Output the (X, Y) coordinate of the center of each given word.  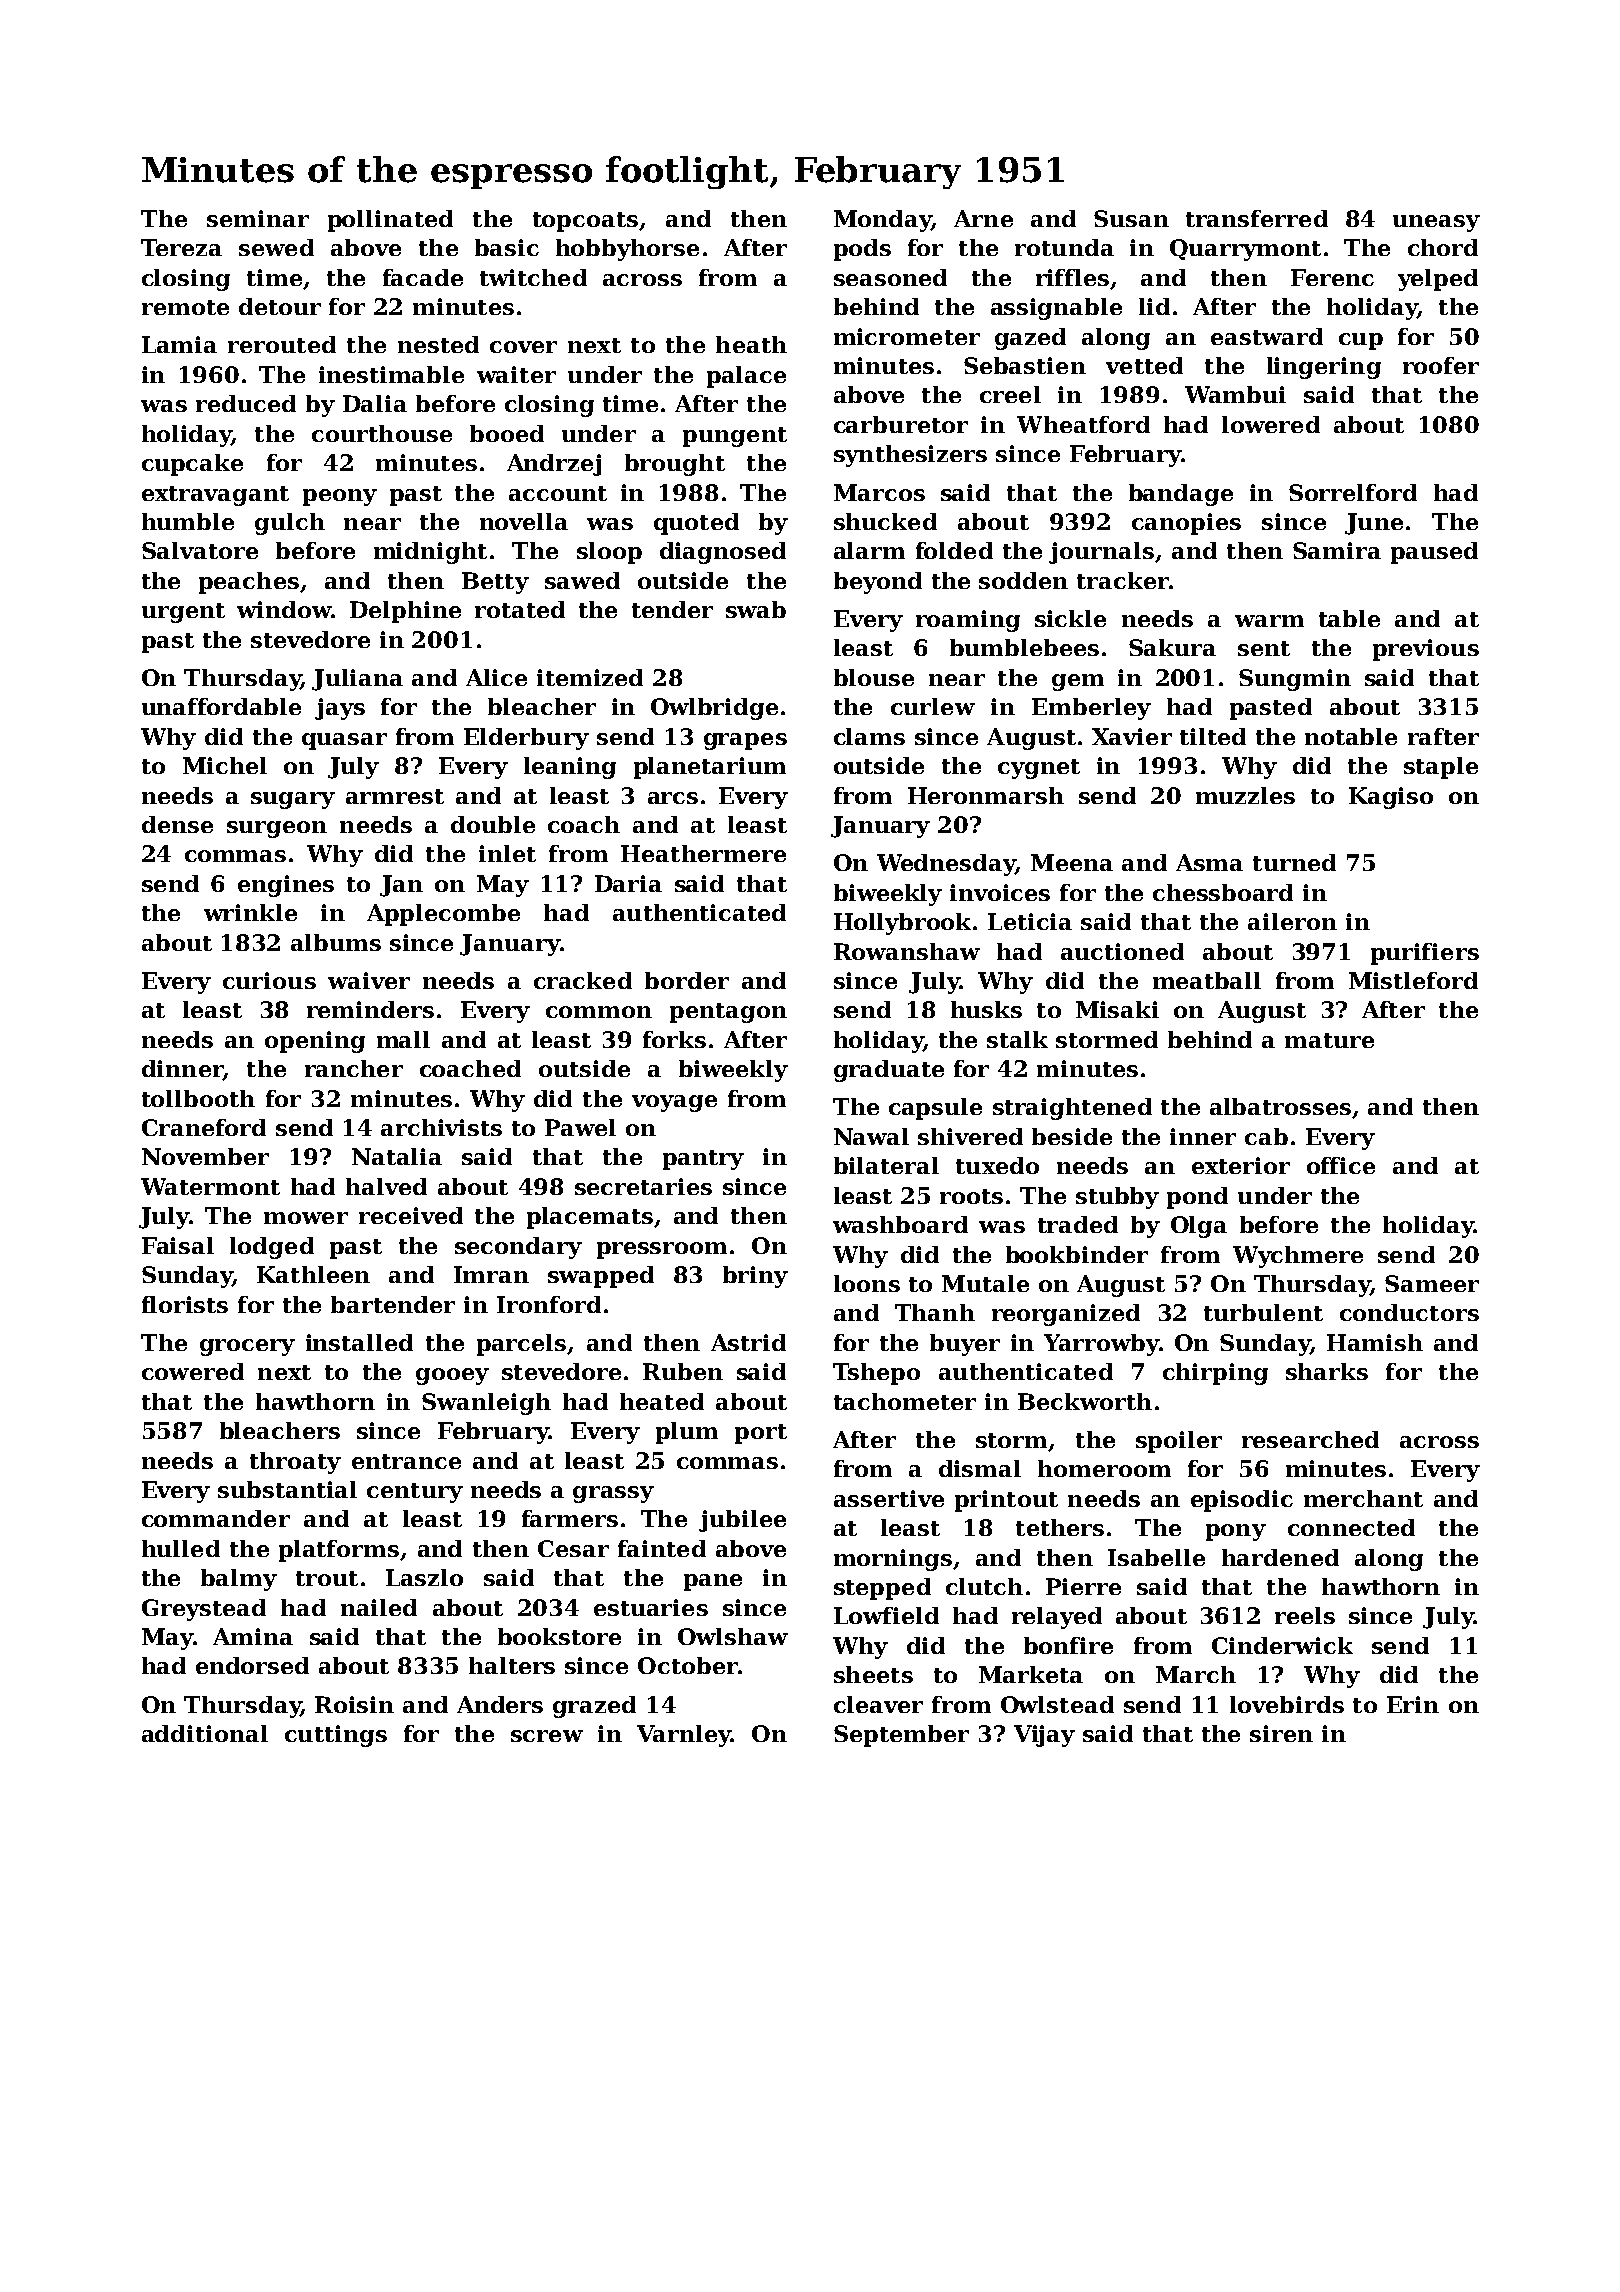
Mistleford (1413, 980)
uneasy (1436, 223)
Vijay (1044, 1736)
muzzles (1245, 795)
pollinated (390, 221)
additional (205, 1733)
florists (185, 1304)
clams (869, 736)
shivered (970, 1136)
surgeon (277, 829)
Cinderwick (1282, 1645)
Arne (983, 218)
